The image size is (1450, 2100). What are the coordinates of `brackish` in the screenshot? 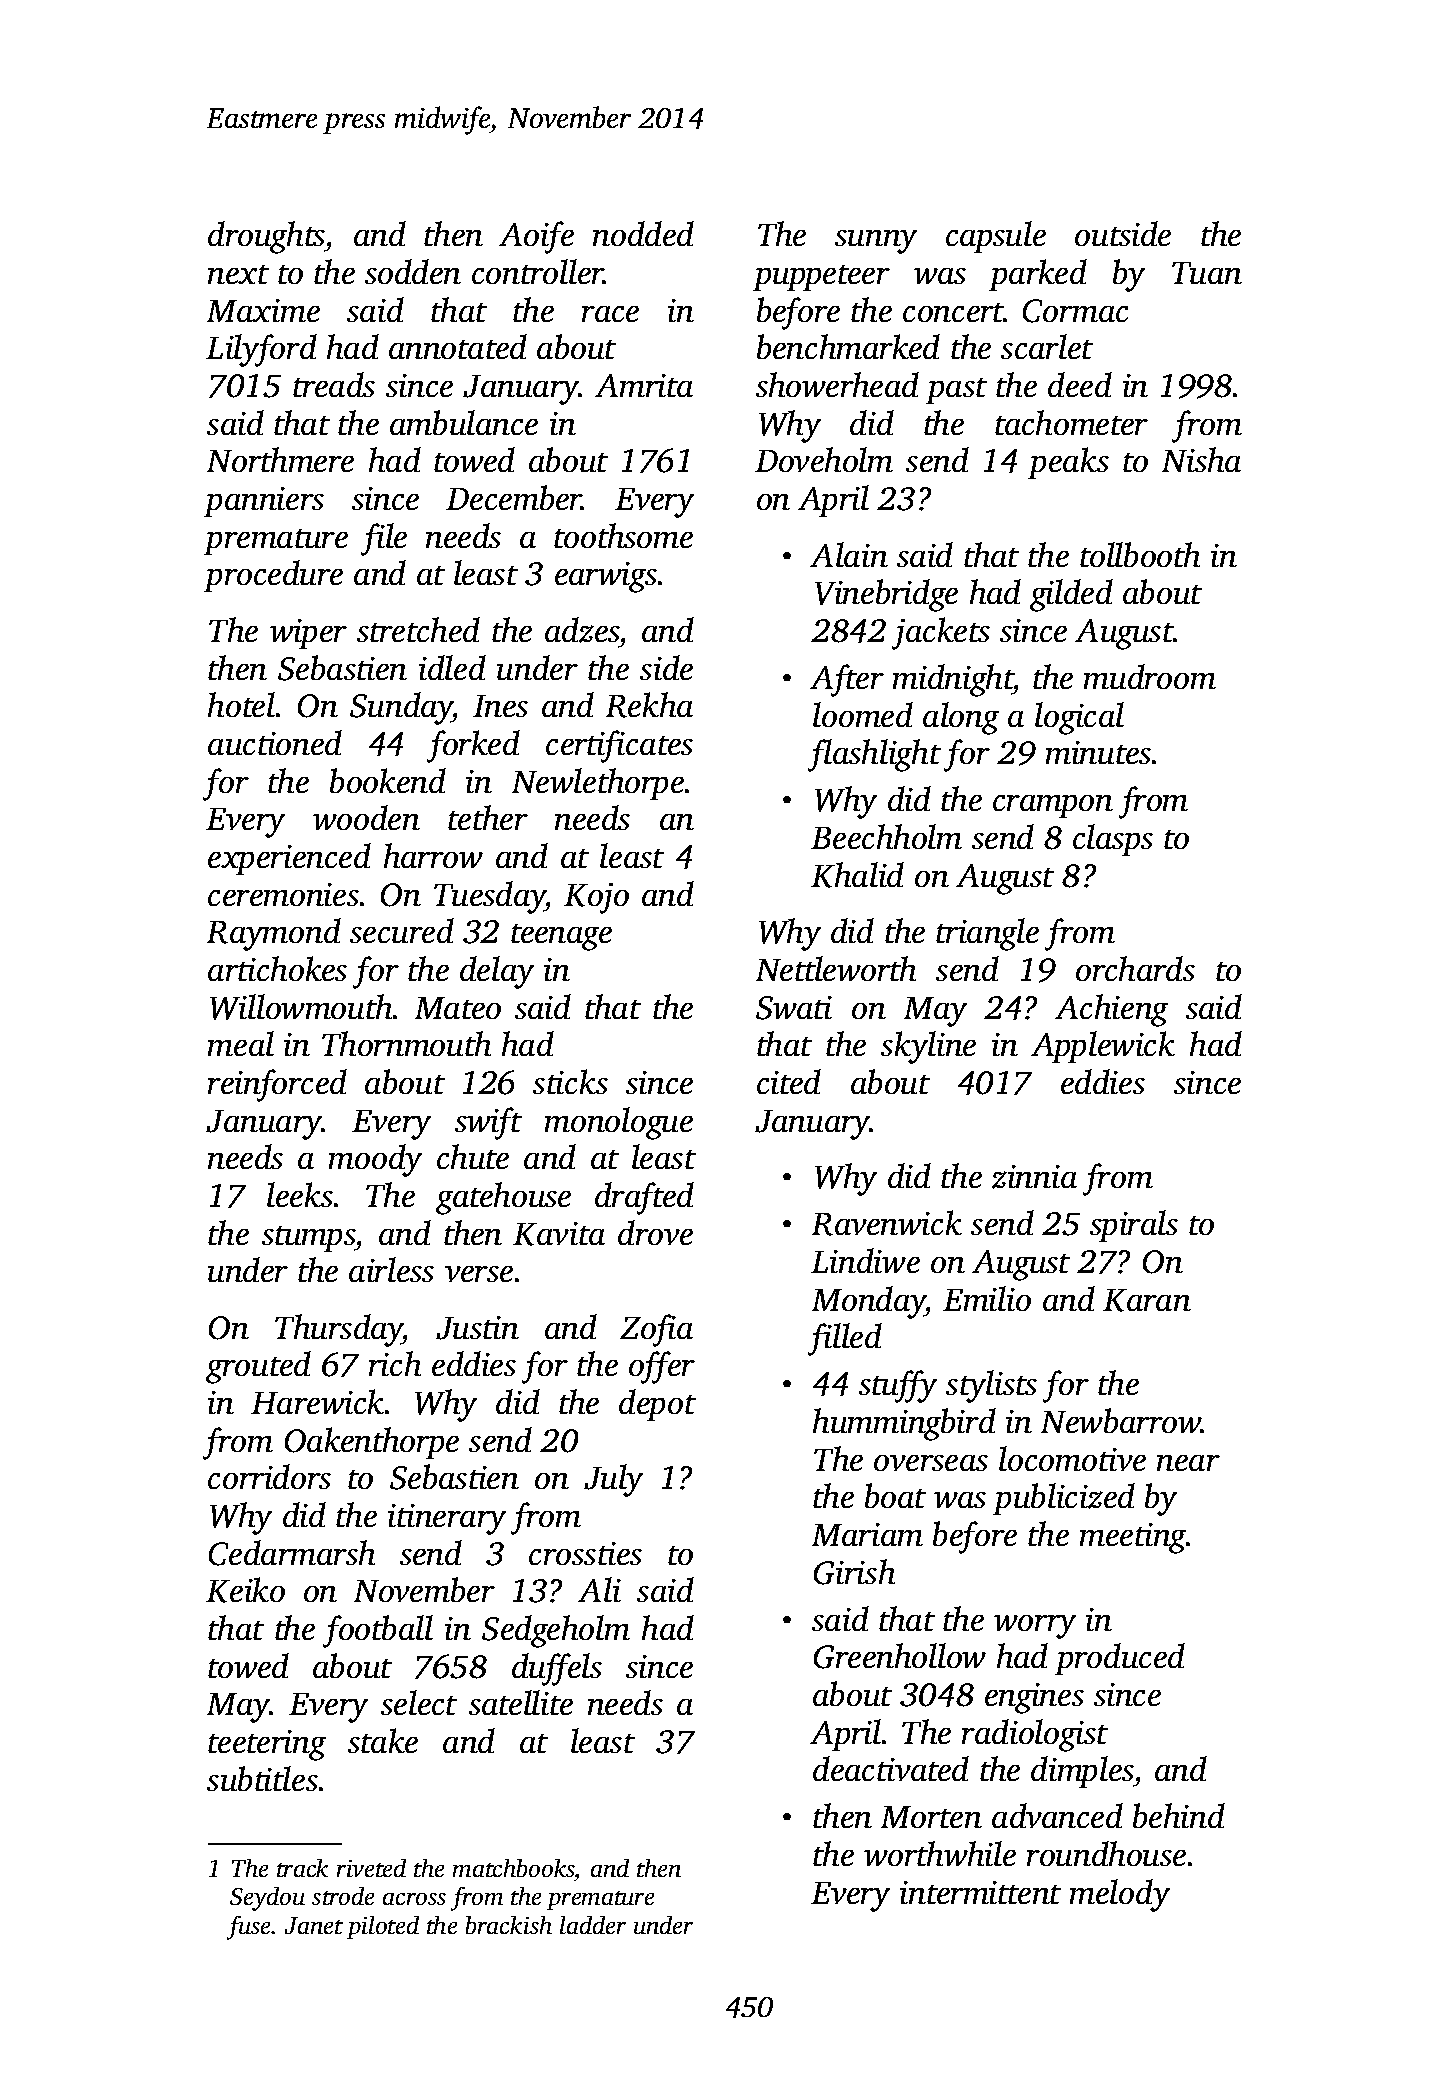 It's located at (509, 1925).
